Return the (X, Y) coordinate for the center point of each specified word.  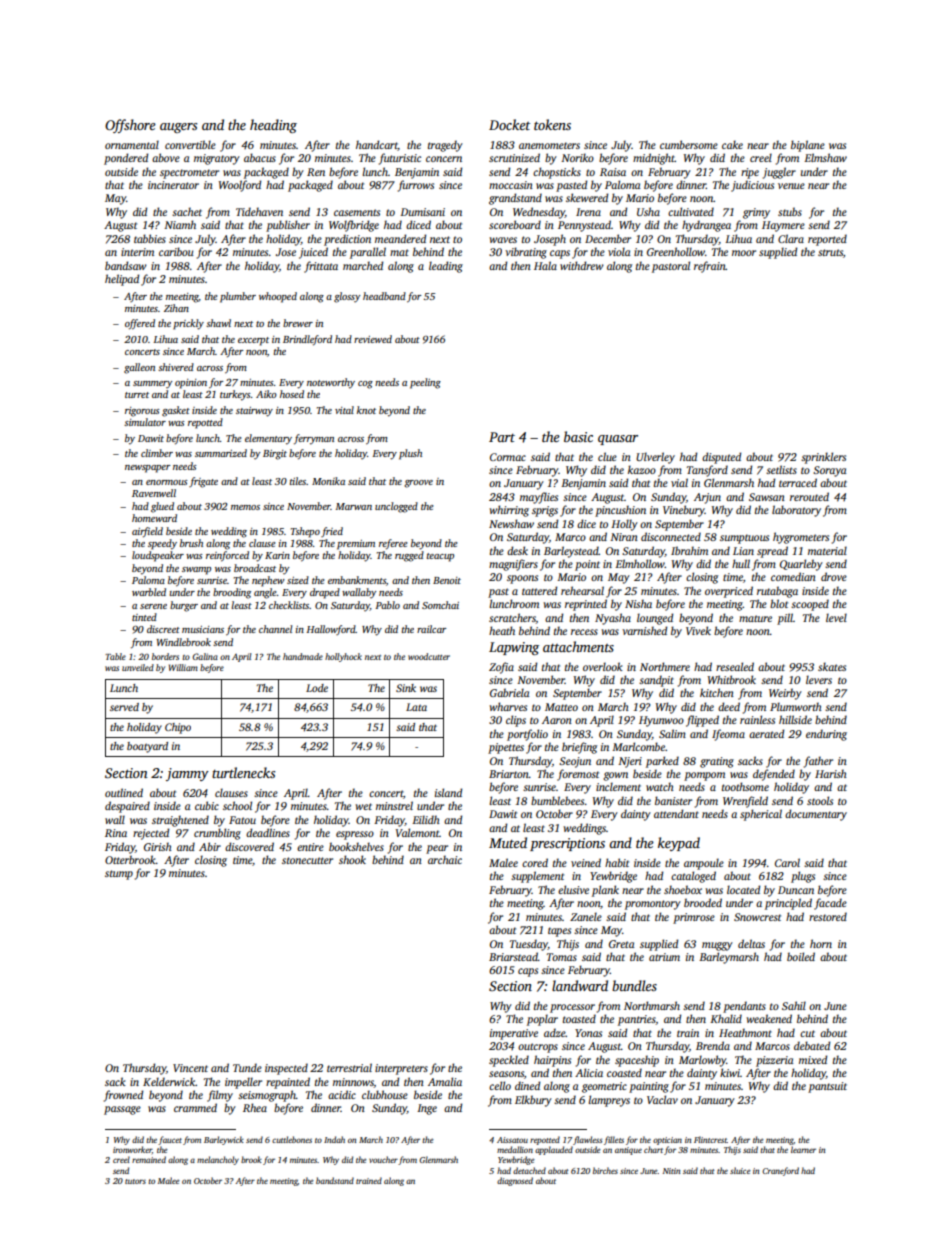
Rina (116, 833)
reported (827, 240)
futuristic (400, 159)
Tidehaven (259, 211)
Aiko (266, 394)
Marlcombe (638, 746)
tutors (135, 1181)
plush (410, 454)
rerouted (809, 496)
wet (364, 806)
